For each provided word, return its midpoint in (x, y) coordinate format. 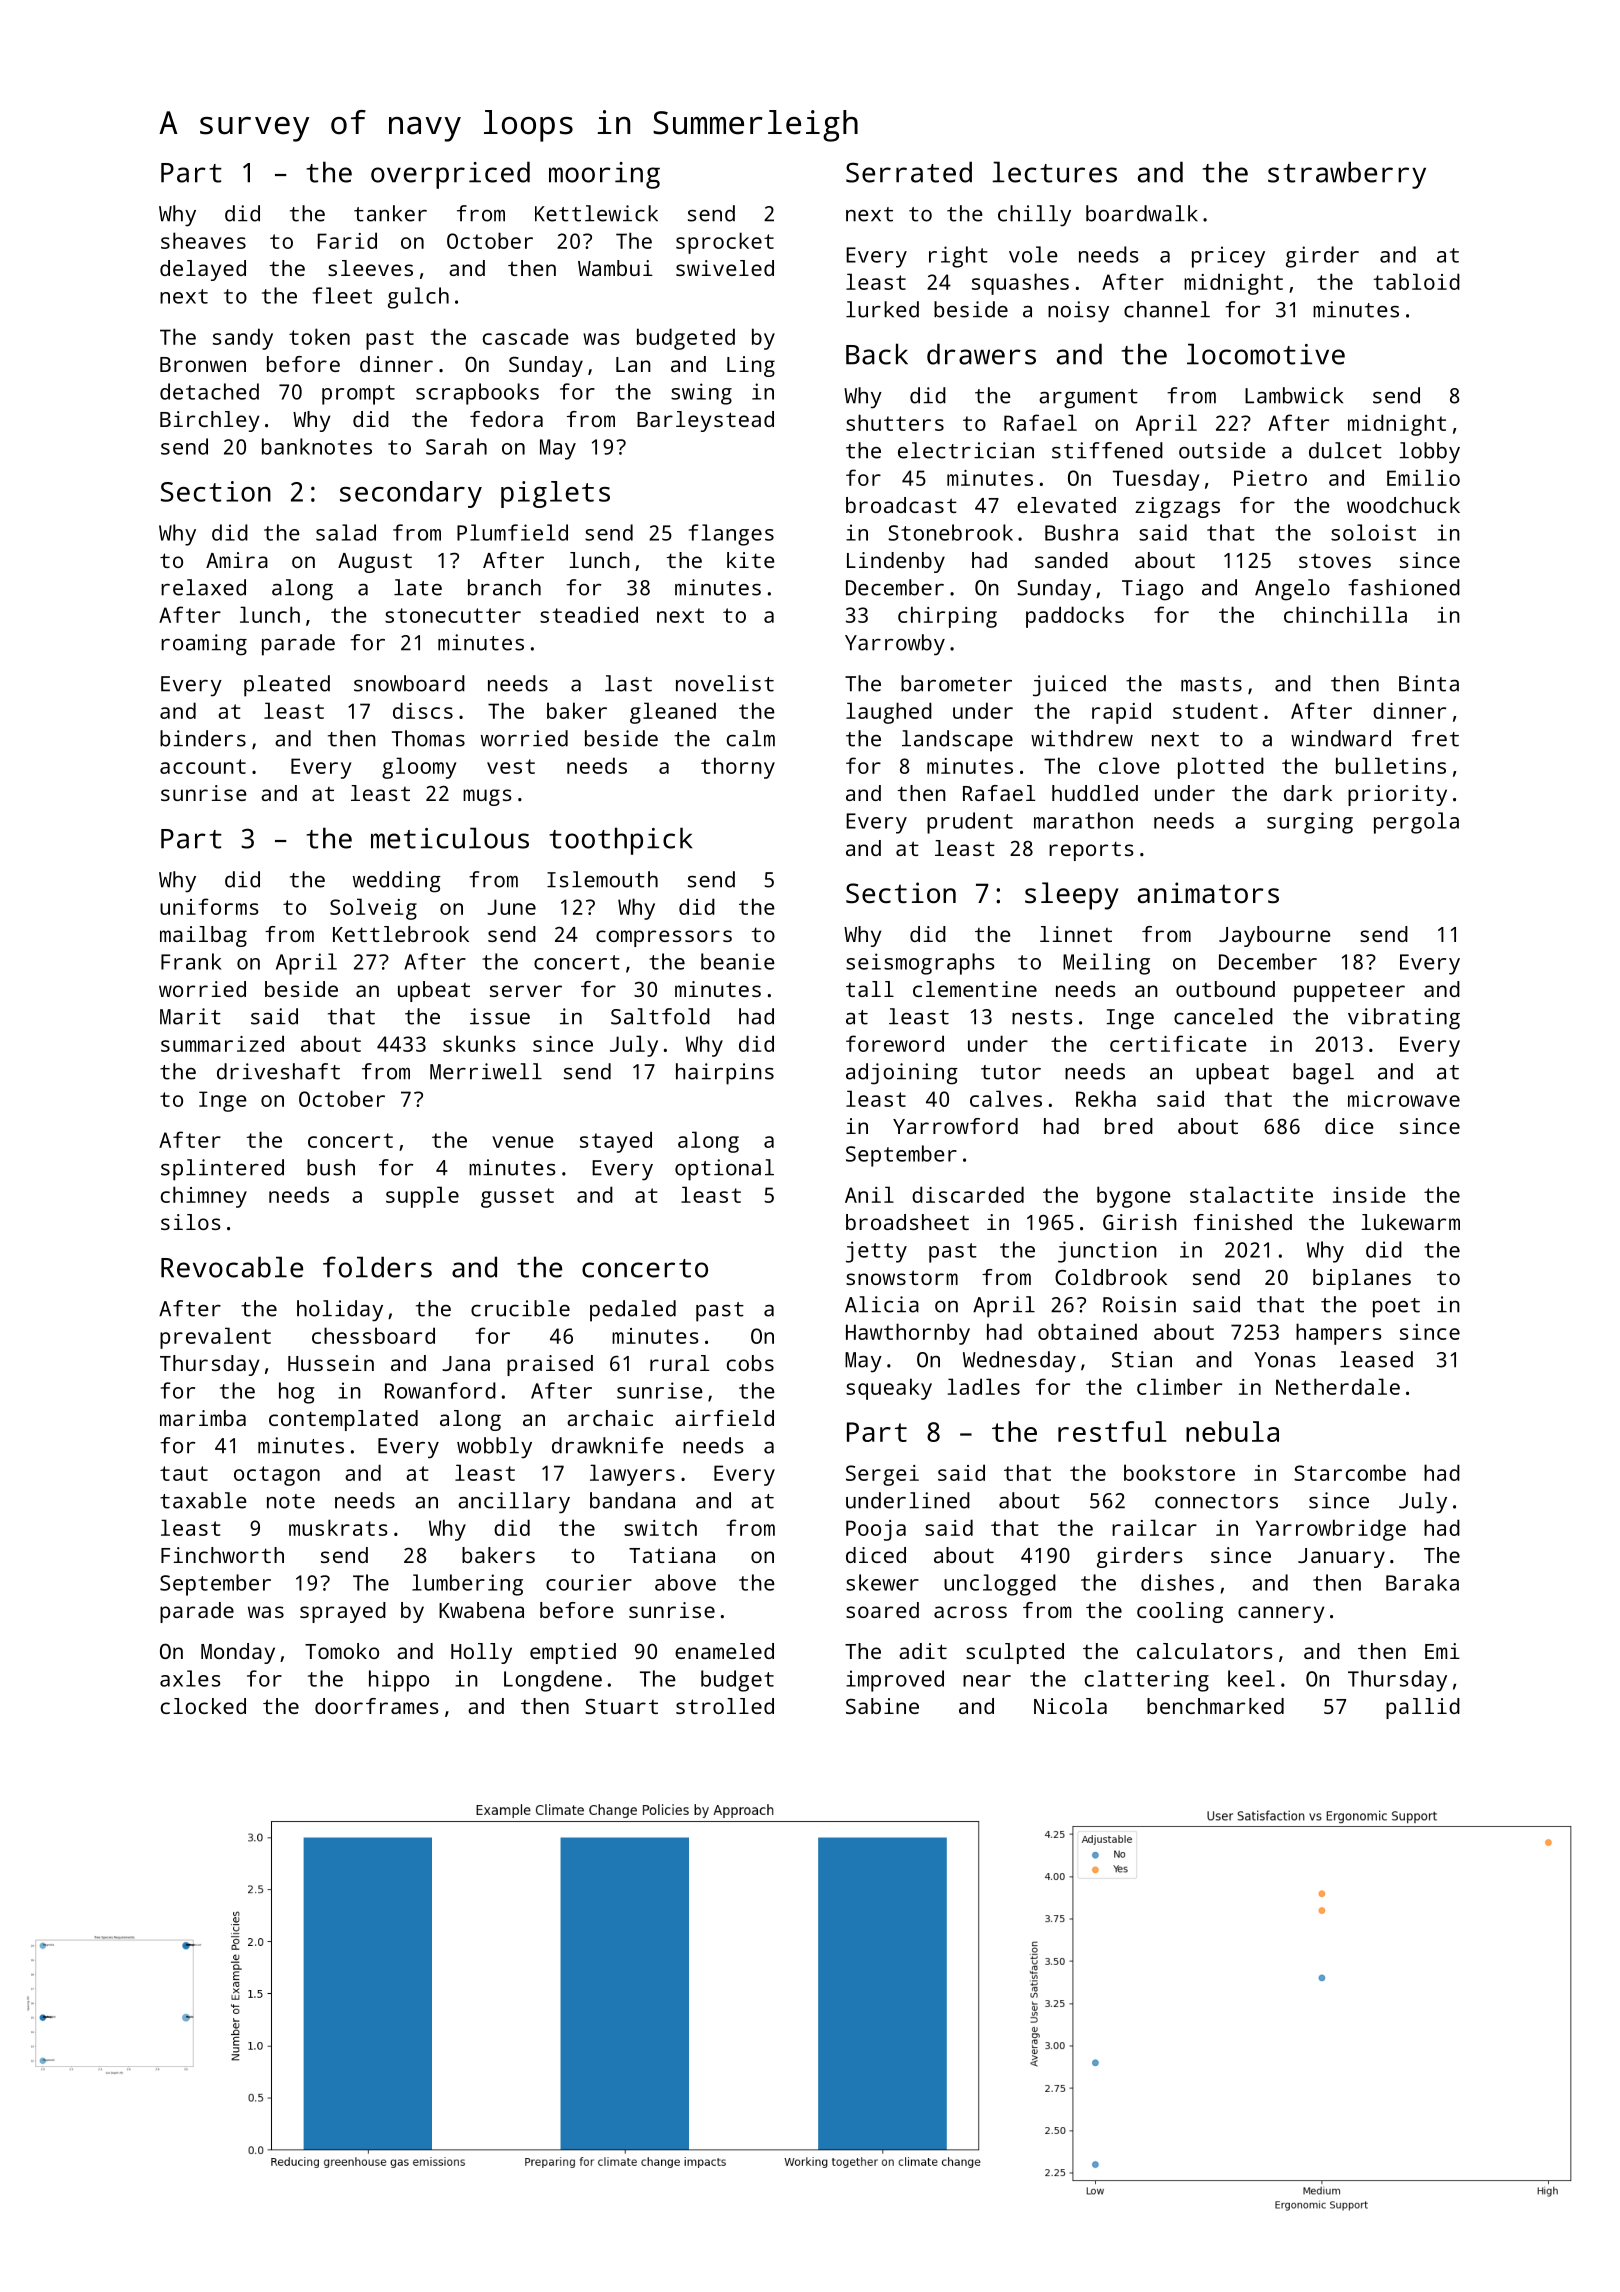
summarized (222, 1043)
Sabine (882, 1706)
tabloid (1416, 281)
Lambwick (1294, 395)
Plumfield (512, 532)
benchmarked (1215, 1706)
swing (701, 394)
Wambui (615, 268)
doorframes (376, 1706)
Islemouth (602, 879)
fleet (342, 295)
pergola (1416, 823)
